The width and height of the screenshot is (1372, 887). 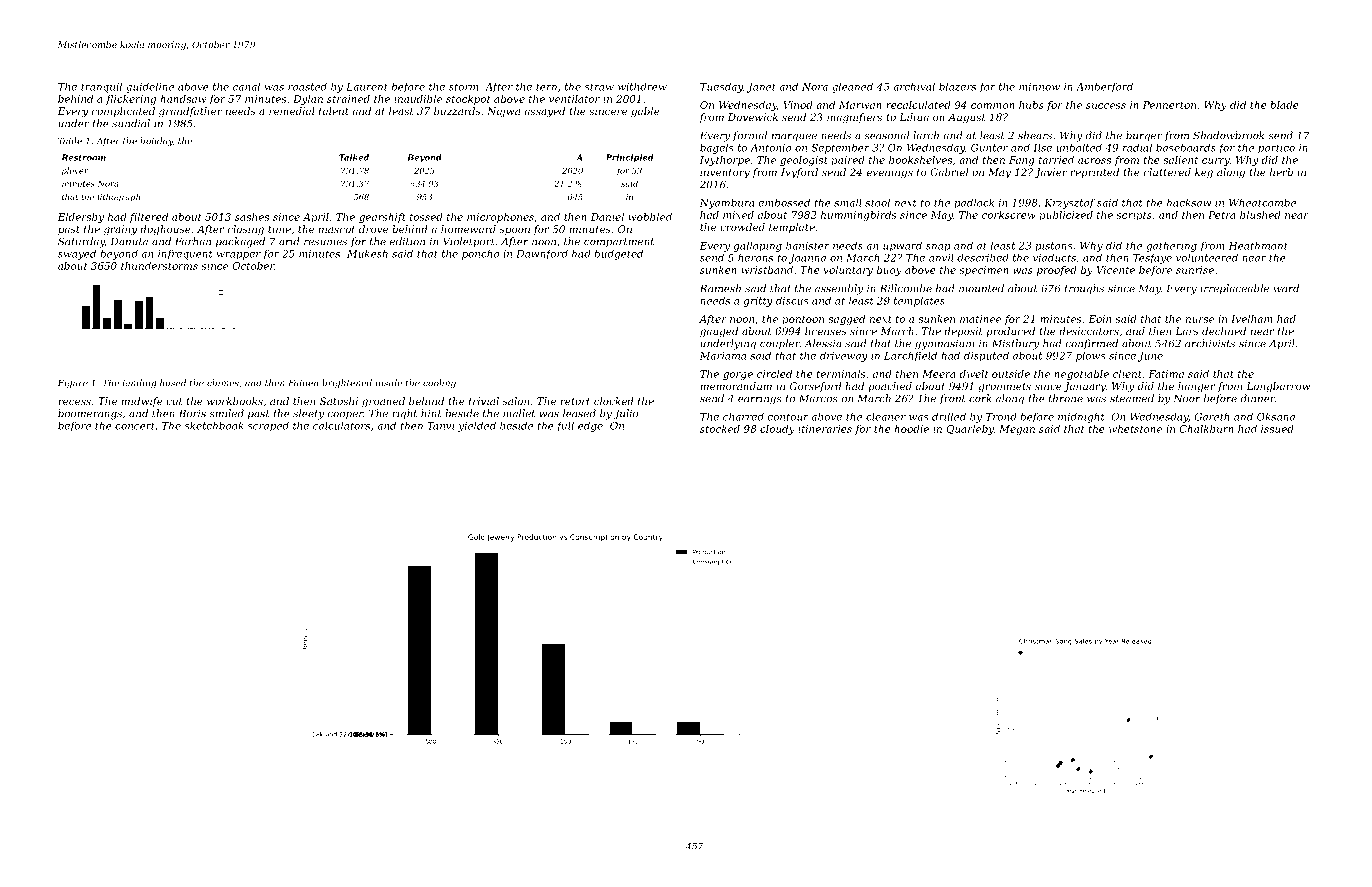 What do you see at coordinates (816, 387) in the screenshot?
I see `Gorseford` at bounding box center [816, 387].
